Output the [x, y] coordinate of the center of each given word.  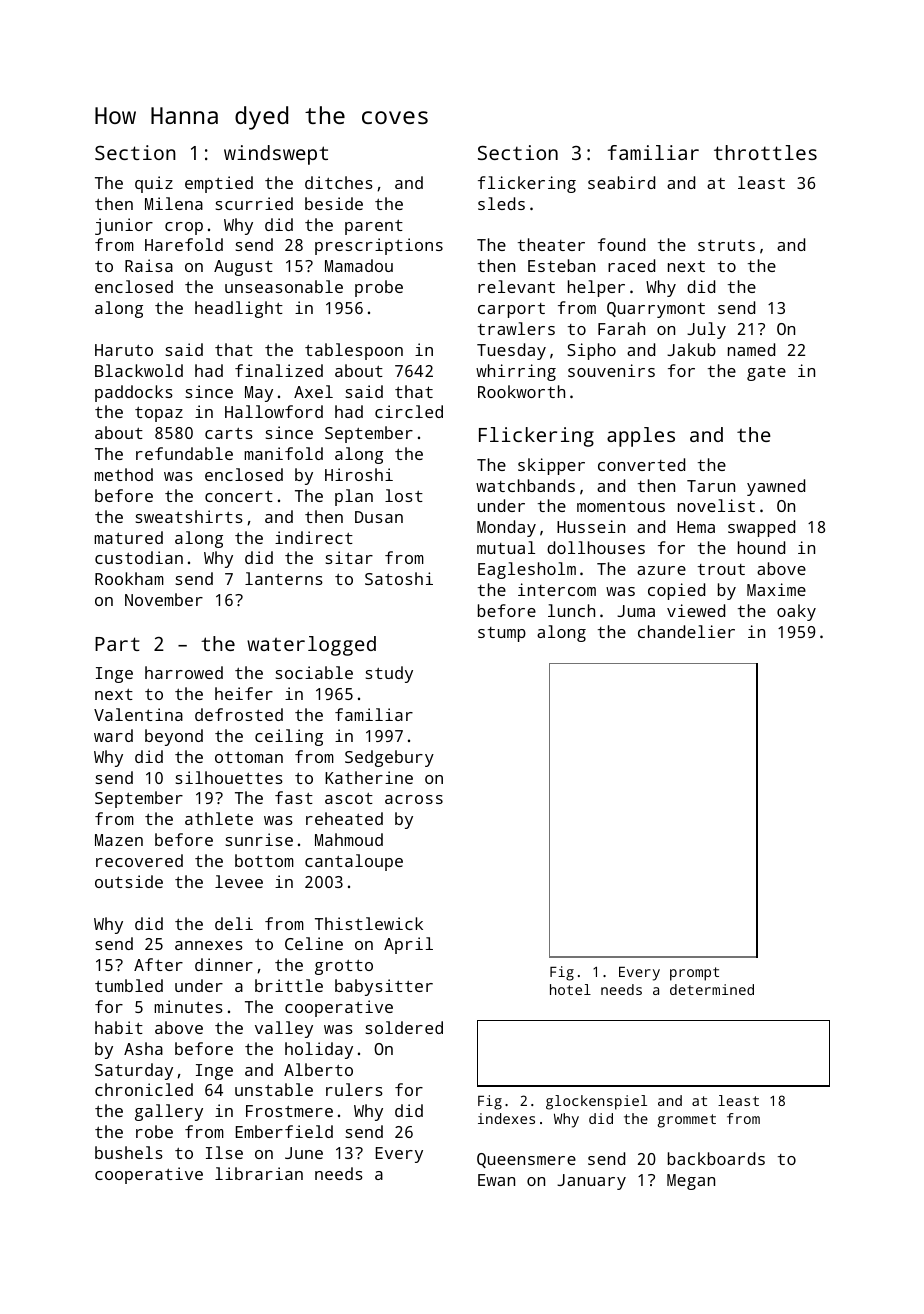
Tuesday [511, 351]
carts [229, 433]
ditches [339, 182]
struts [726, 245]
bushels [129, 1152]
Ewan [496, 1180]
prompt [694, 974]
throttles [765, 152]
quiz [154, 184]
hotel [570, 989]
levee [239, 881]
